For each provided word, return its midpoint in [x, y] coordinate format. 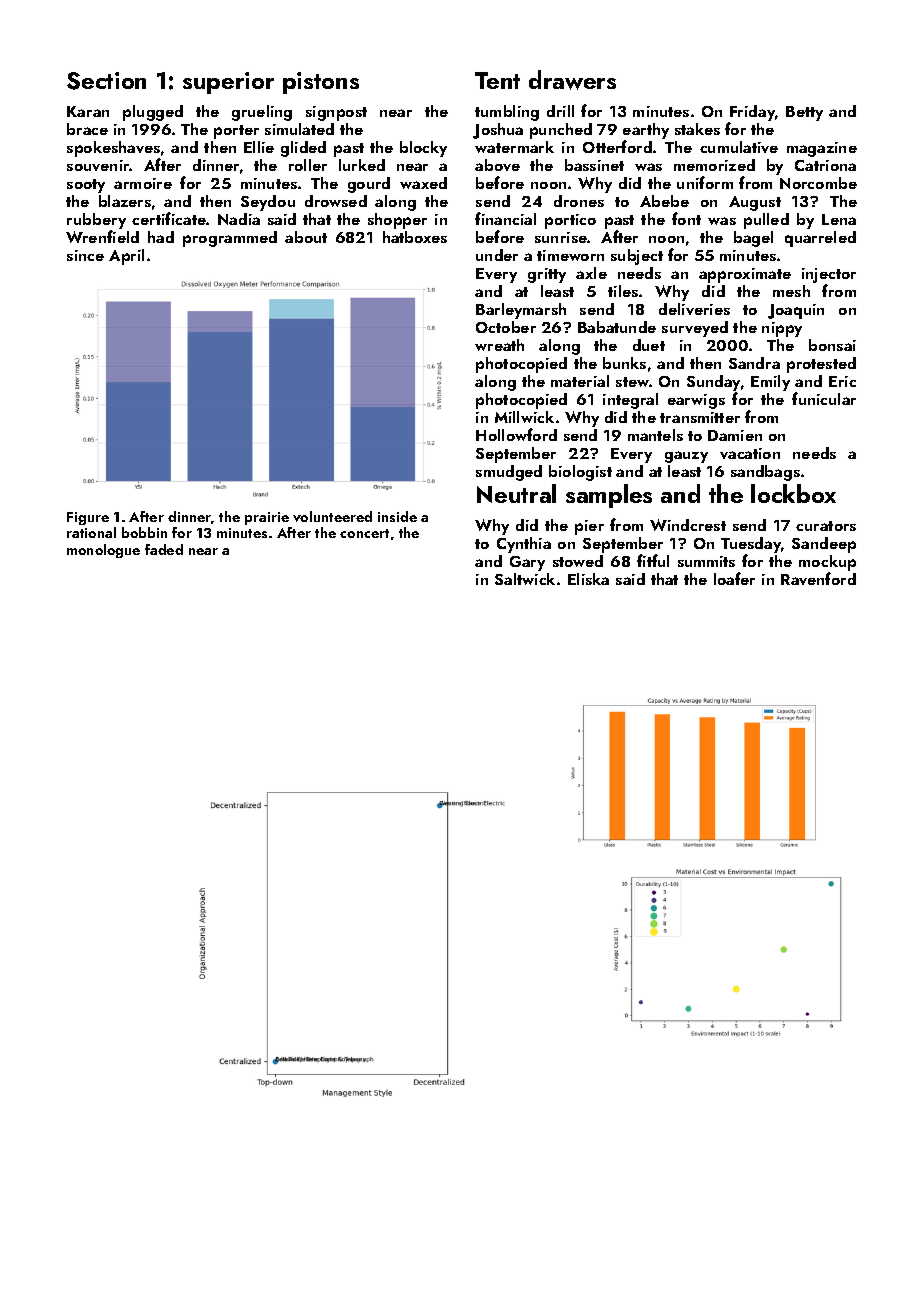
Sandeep [824, 545]
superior [228, 83]
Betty [804, 113]
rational [91, 532]
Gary [527, 563]
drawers [572, 80]
